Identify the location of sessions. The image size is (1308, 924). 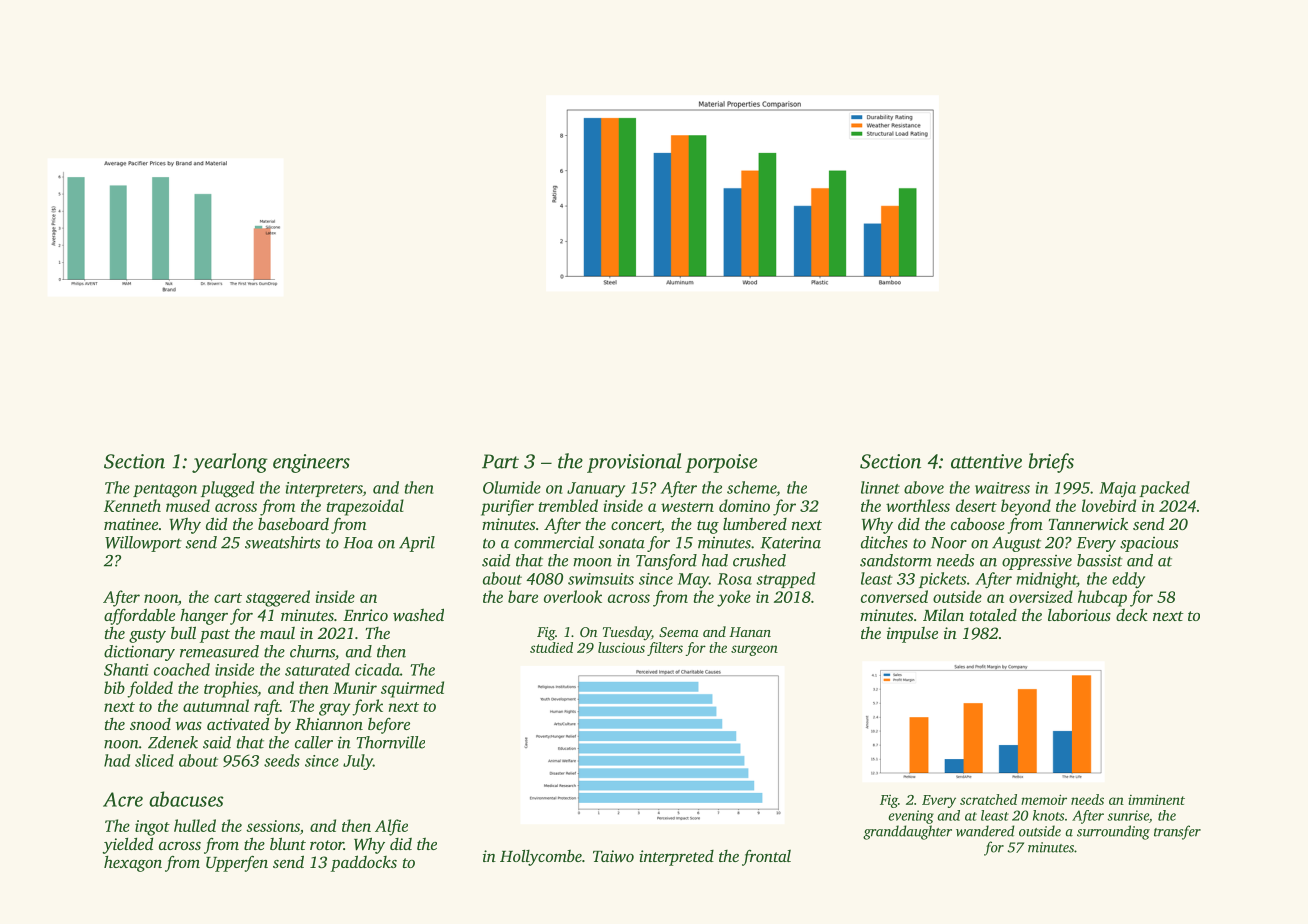
(273, 826).
